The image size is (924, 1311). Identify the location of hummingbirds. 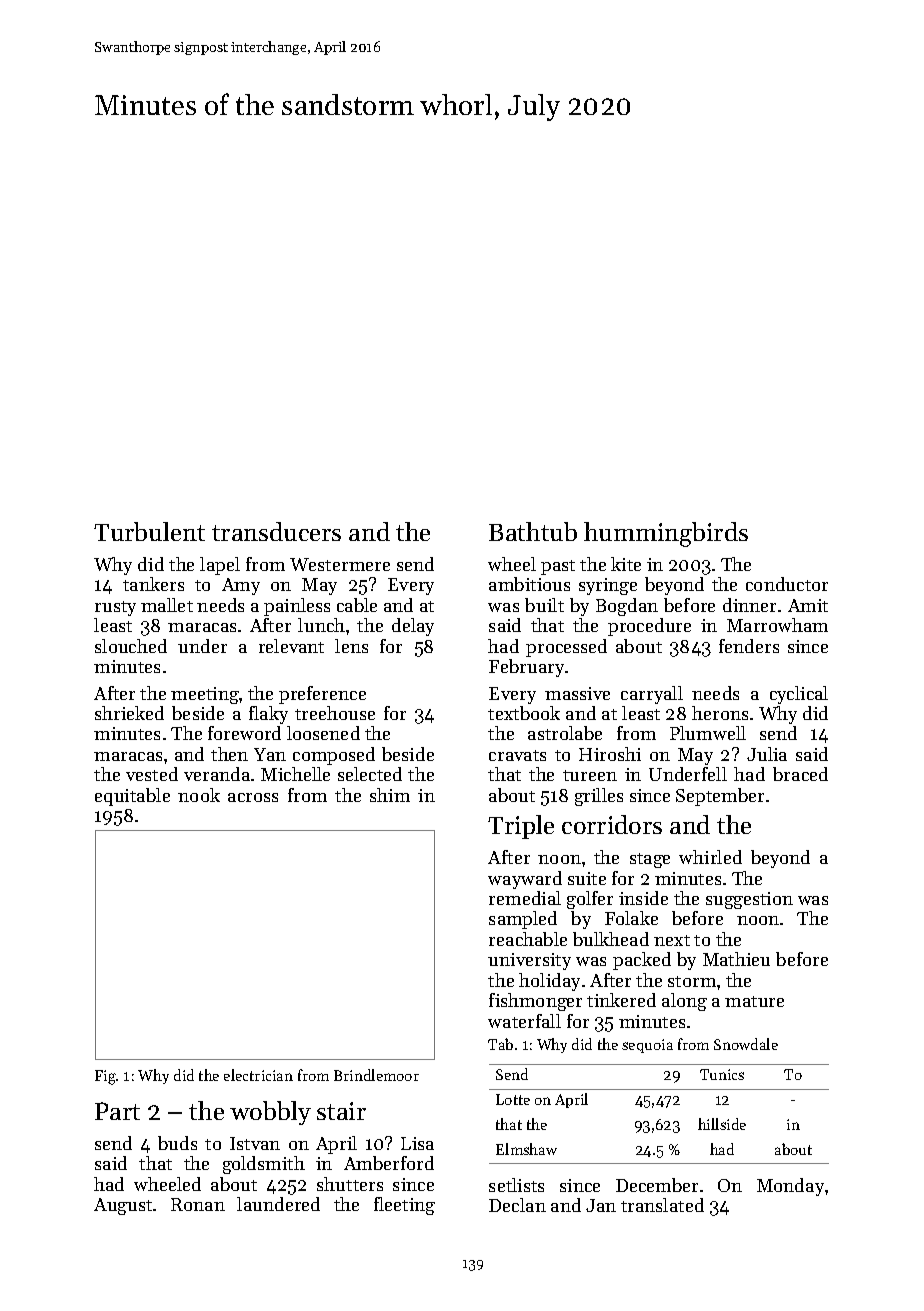
(666, 534).
